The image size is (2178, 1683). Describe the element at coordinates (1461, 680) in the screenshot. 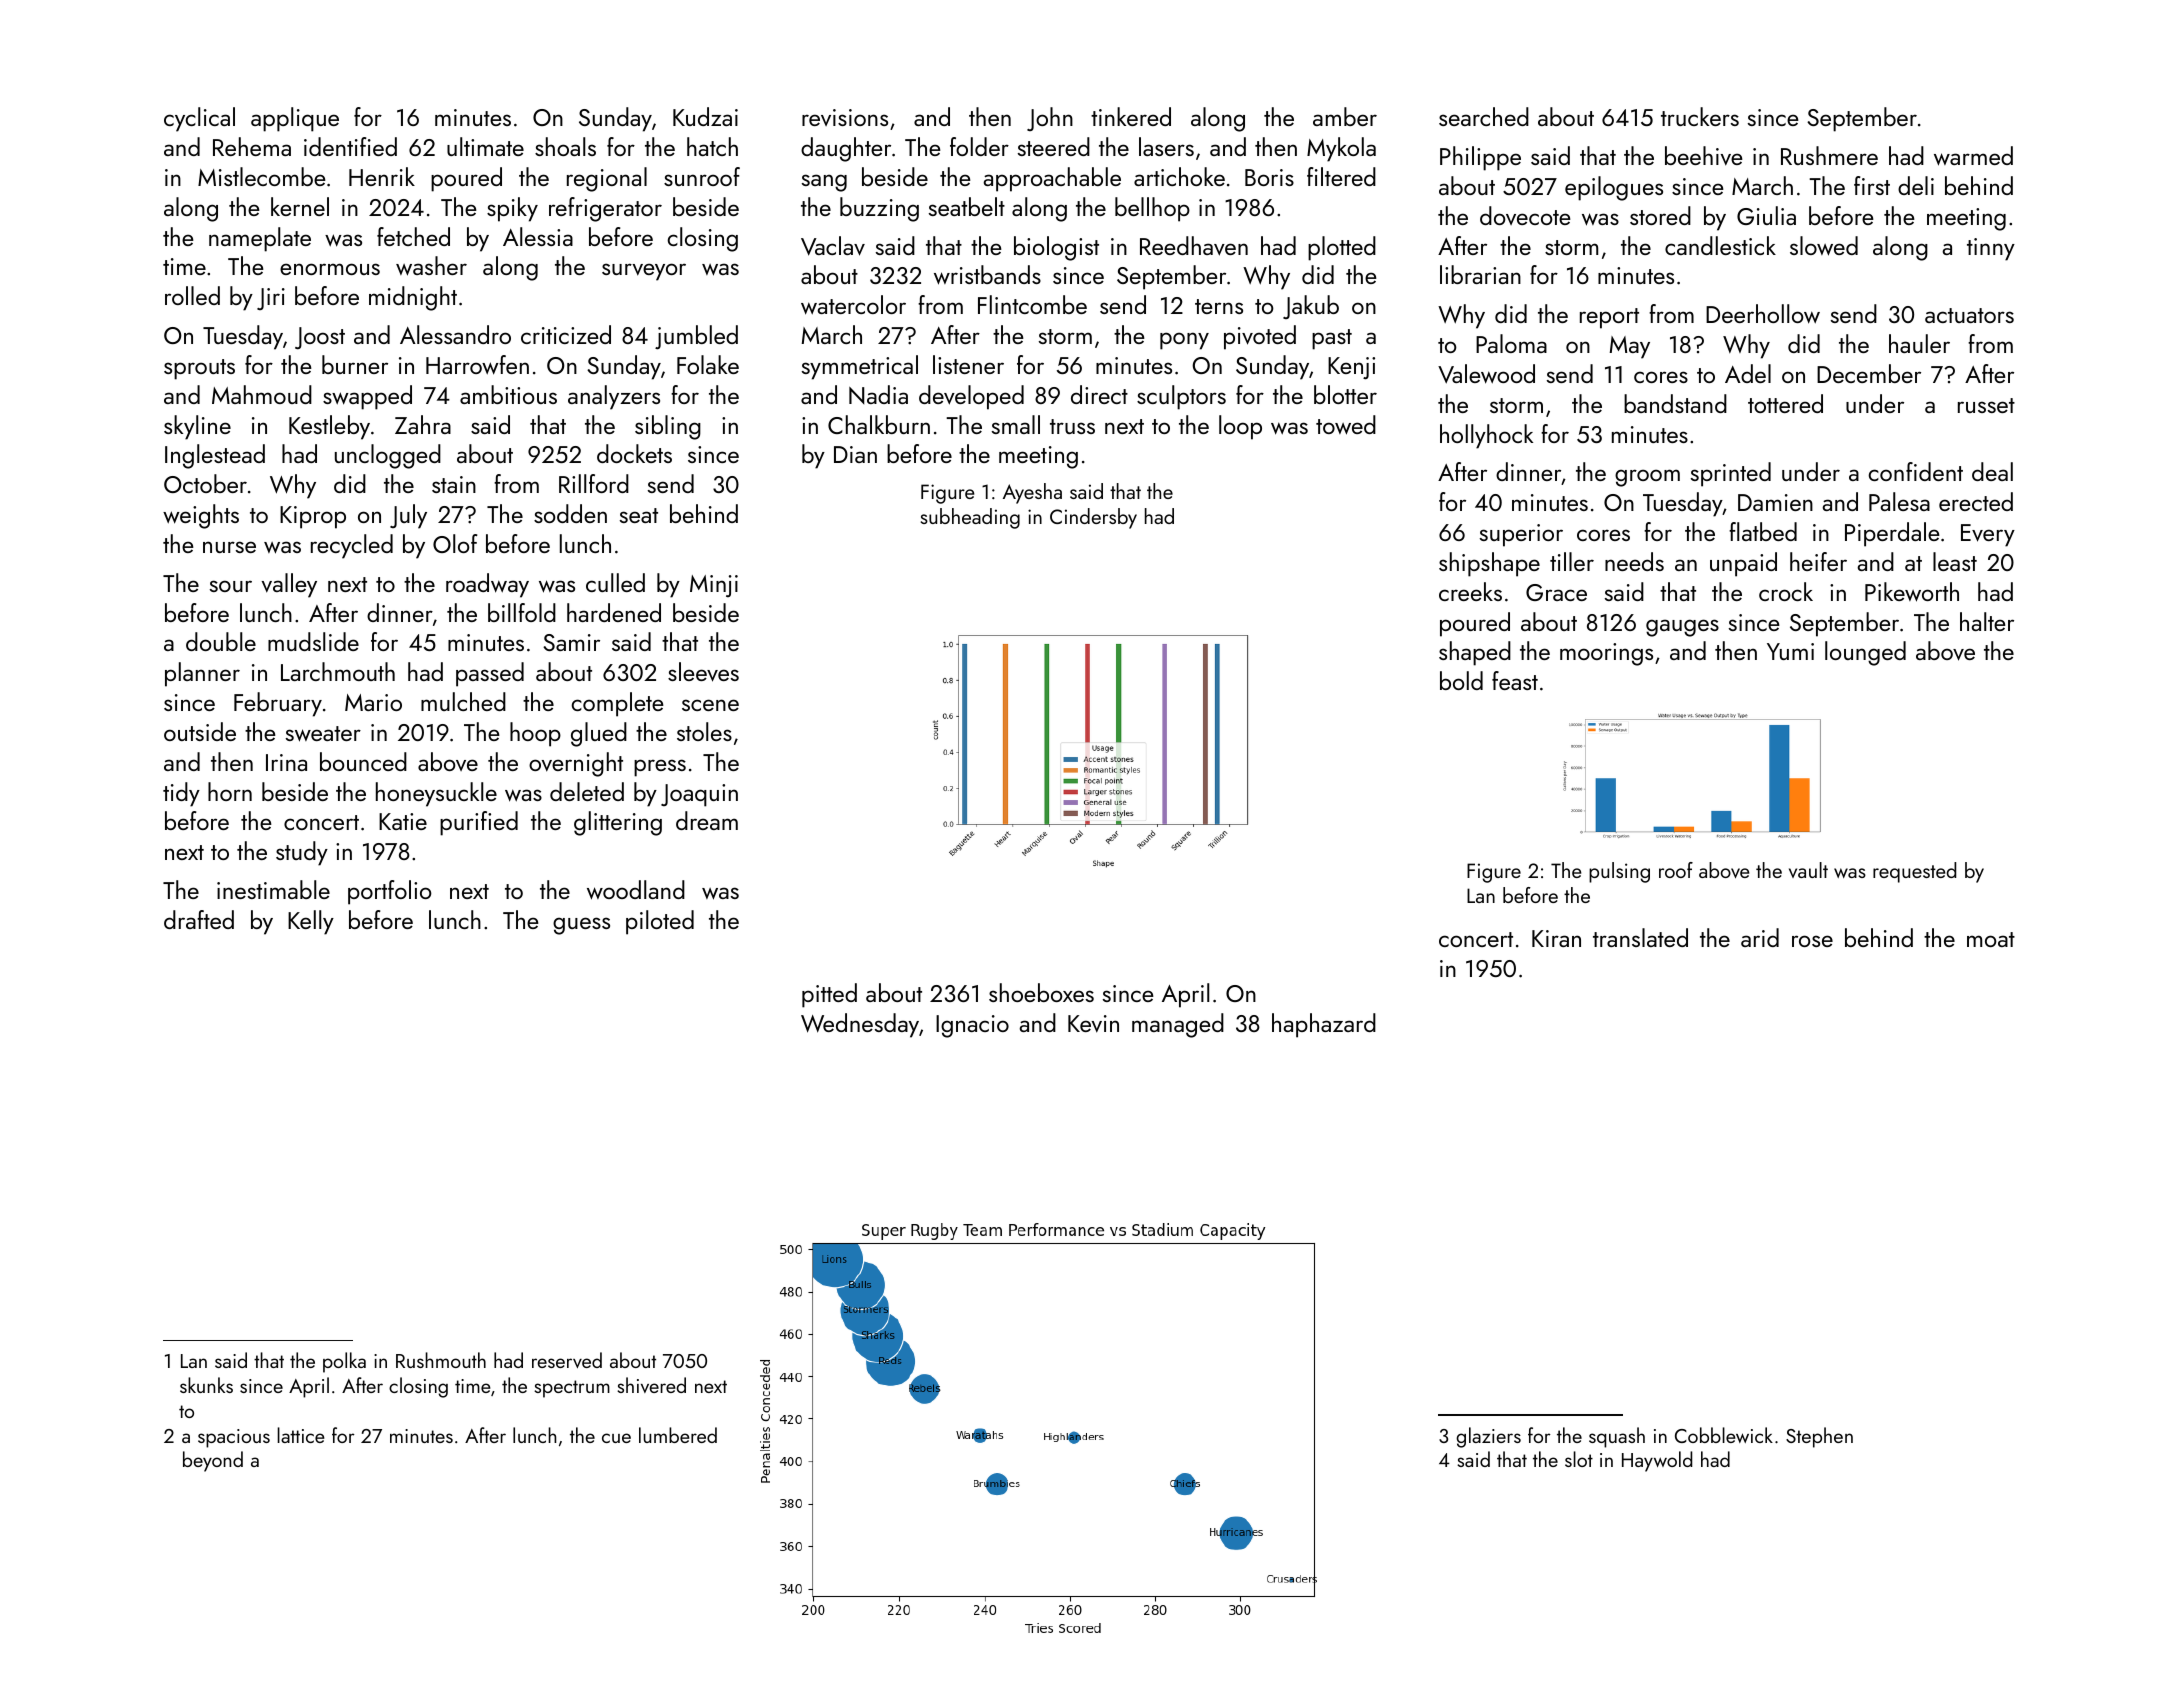

I see `bold` at that location.
